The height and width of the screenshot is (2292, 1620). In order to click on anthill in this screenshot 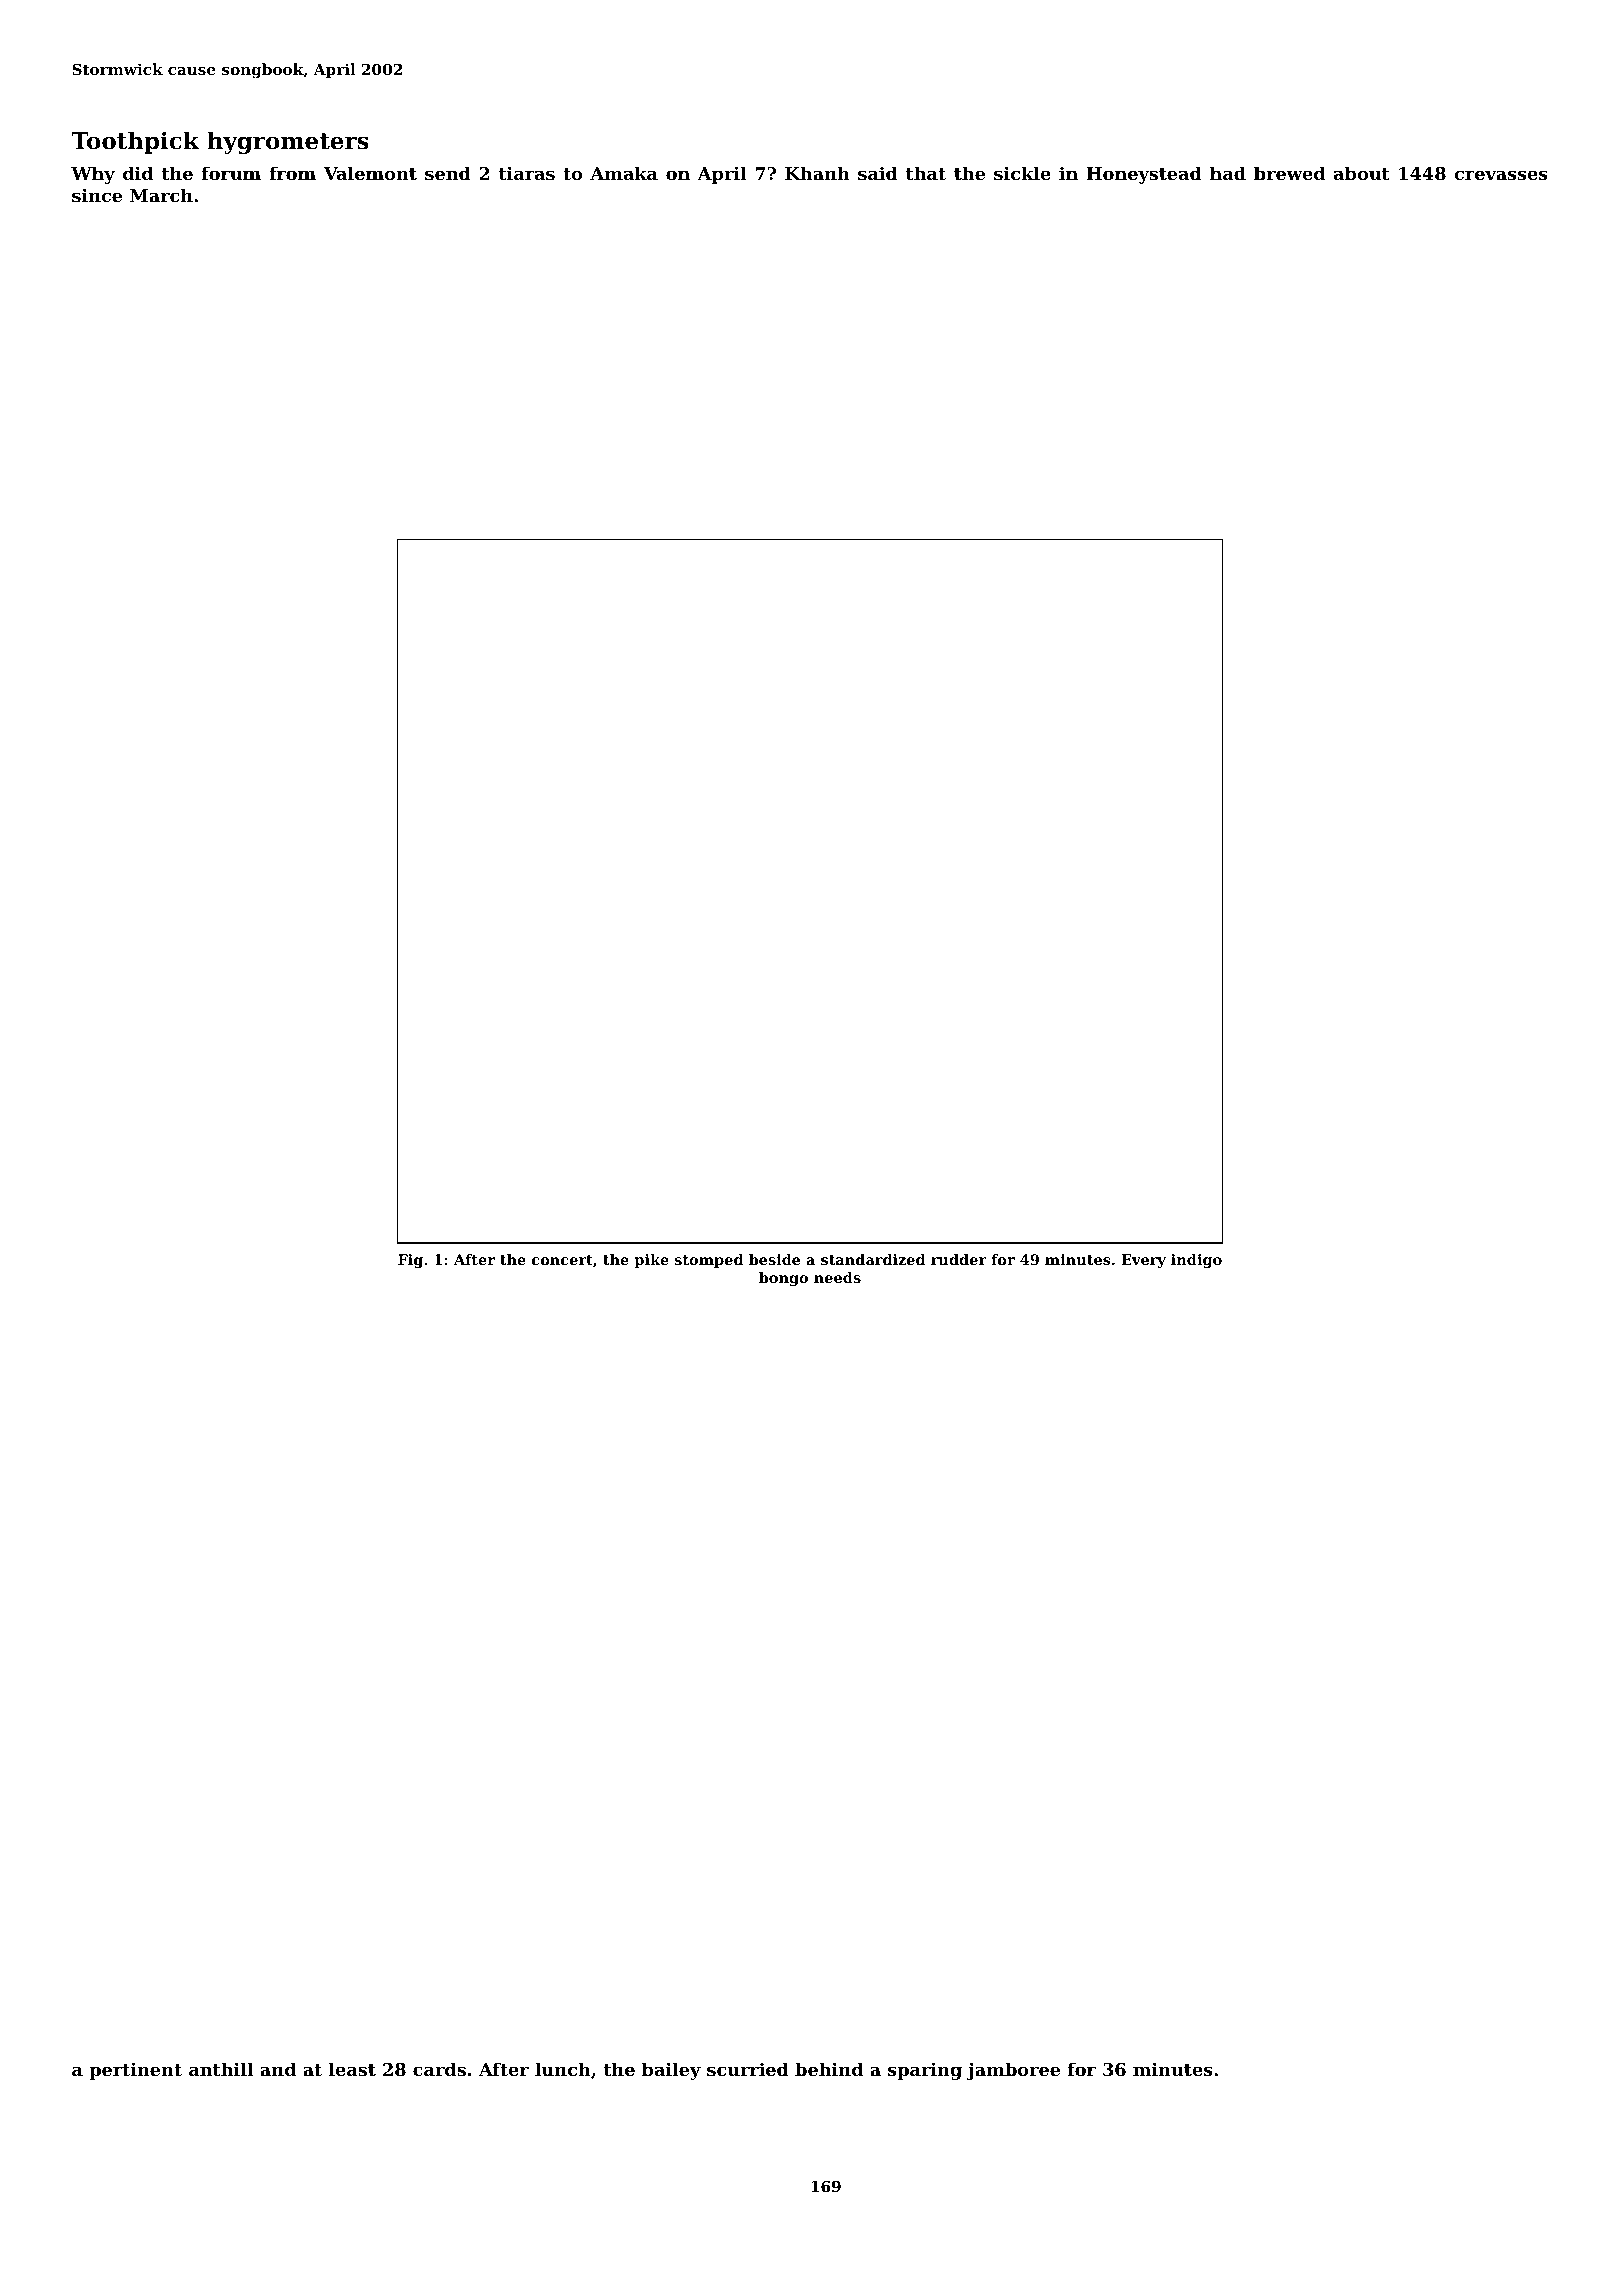, I will do `click(221, 2069)`.
